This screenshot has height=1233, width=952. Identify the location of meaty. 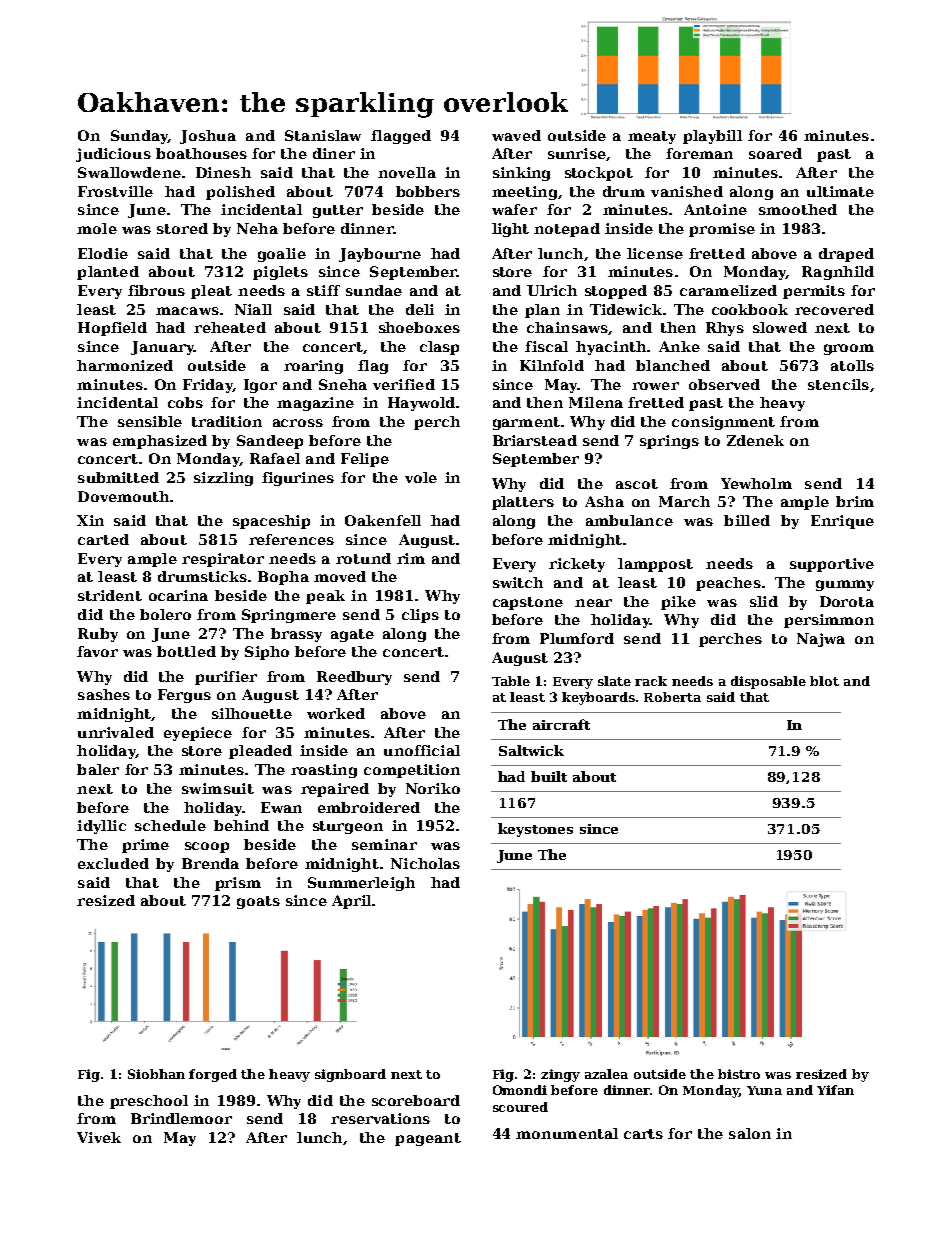
(652, 137).
